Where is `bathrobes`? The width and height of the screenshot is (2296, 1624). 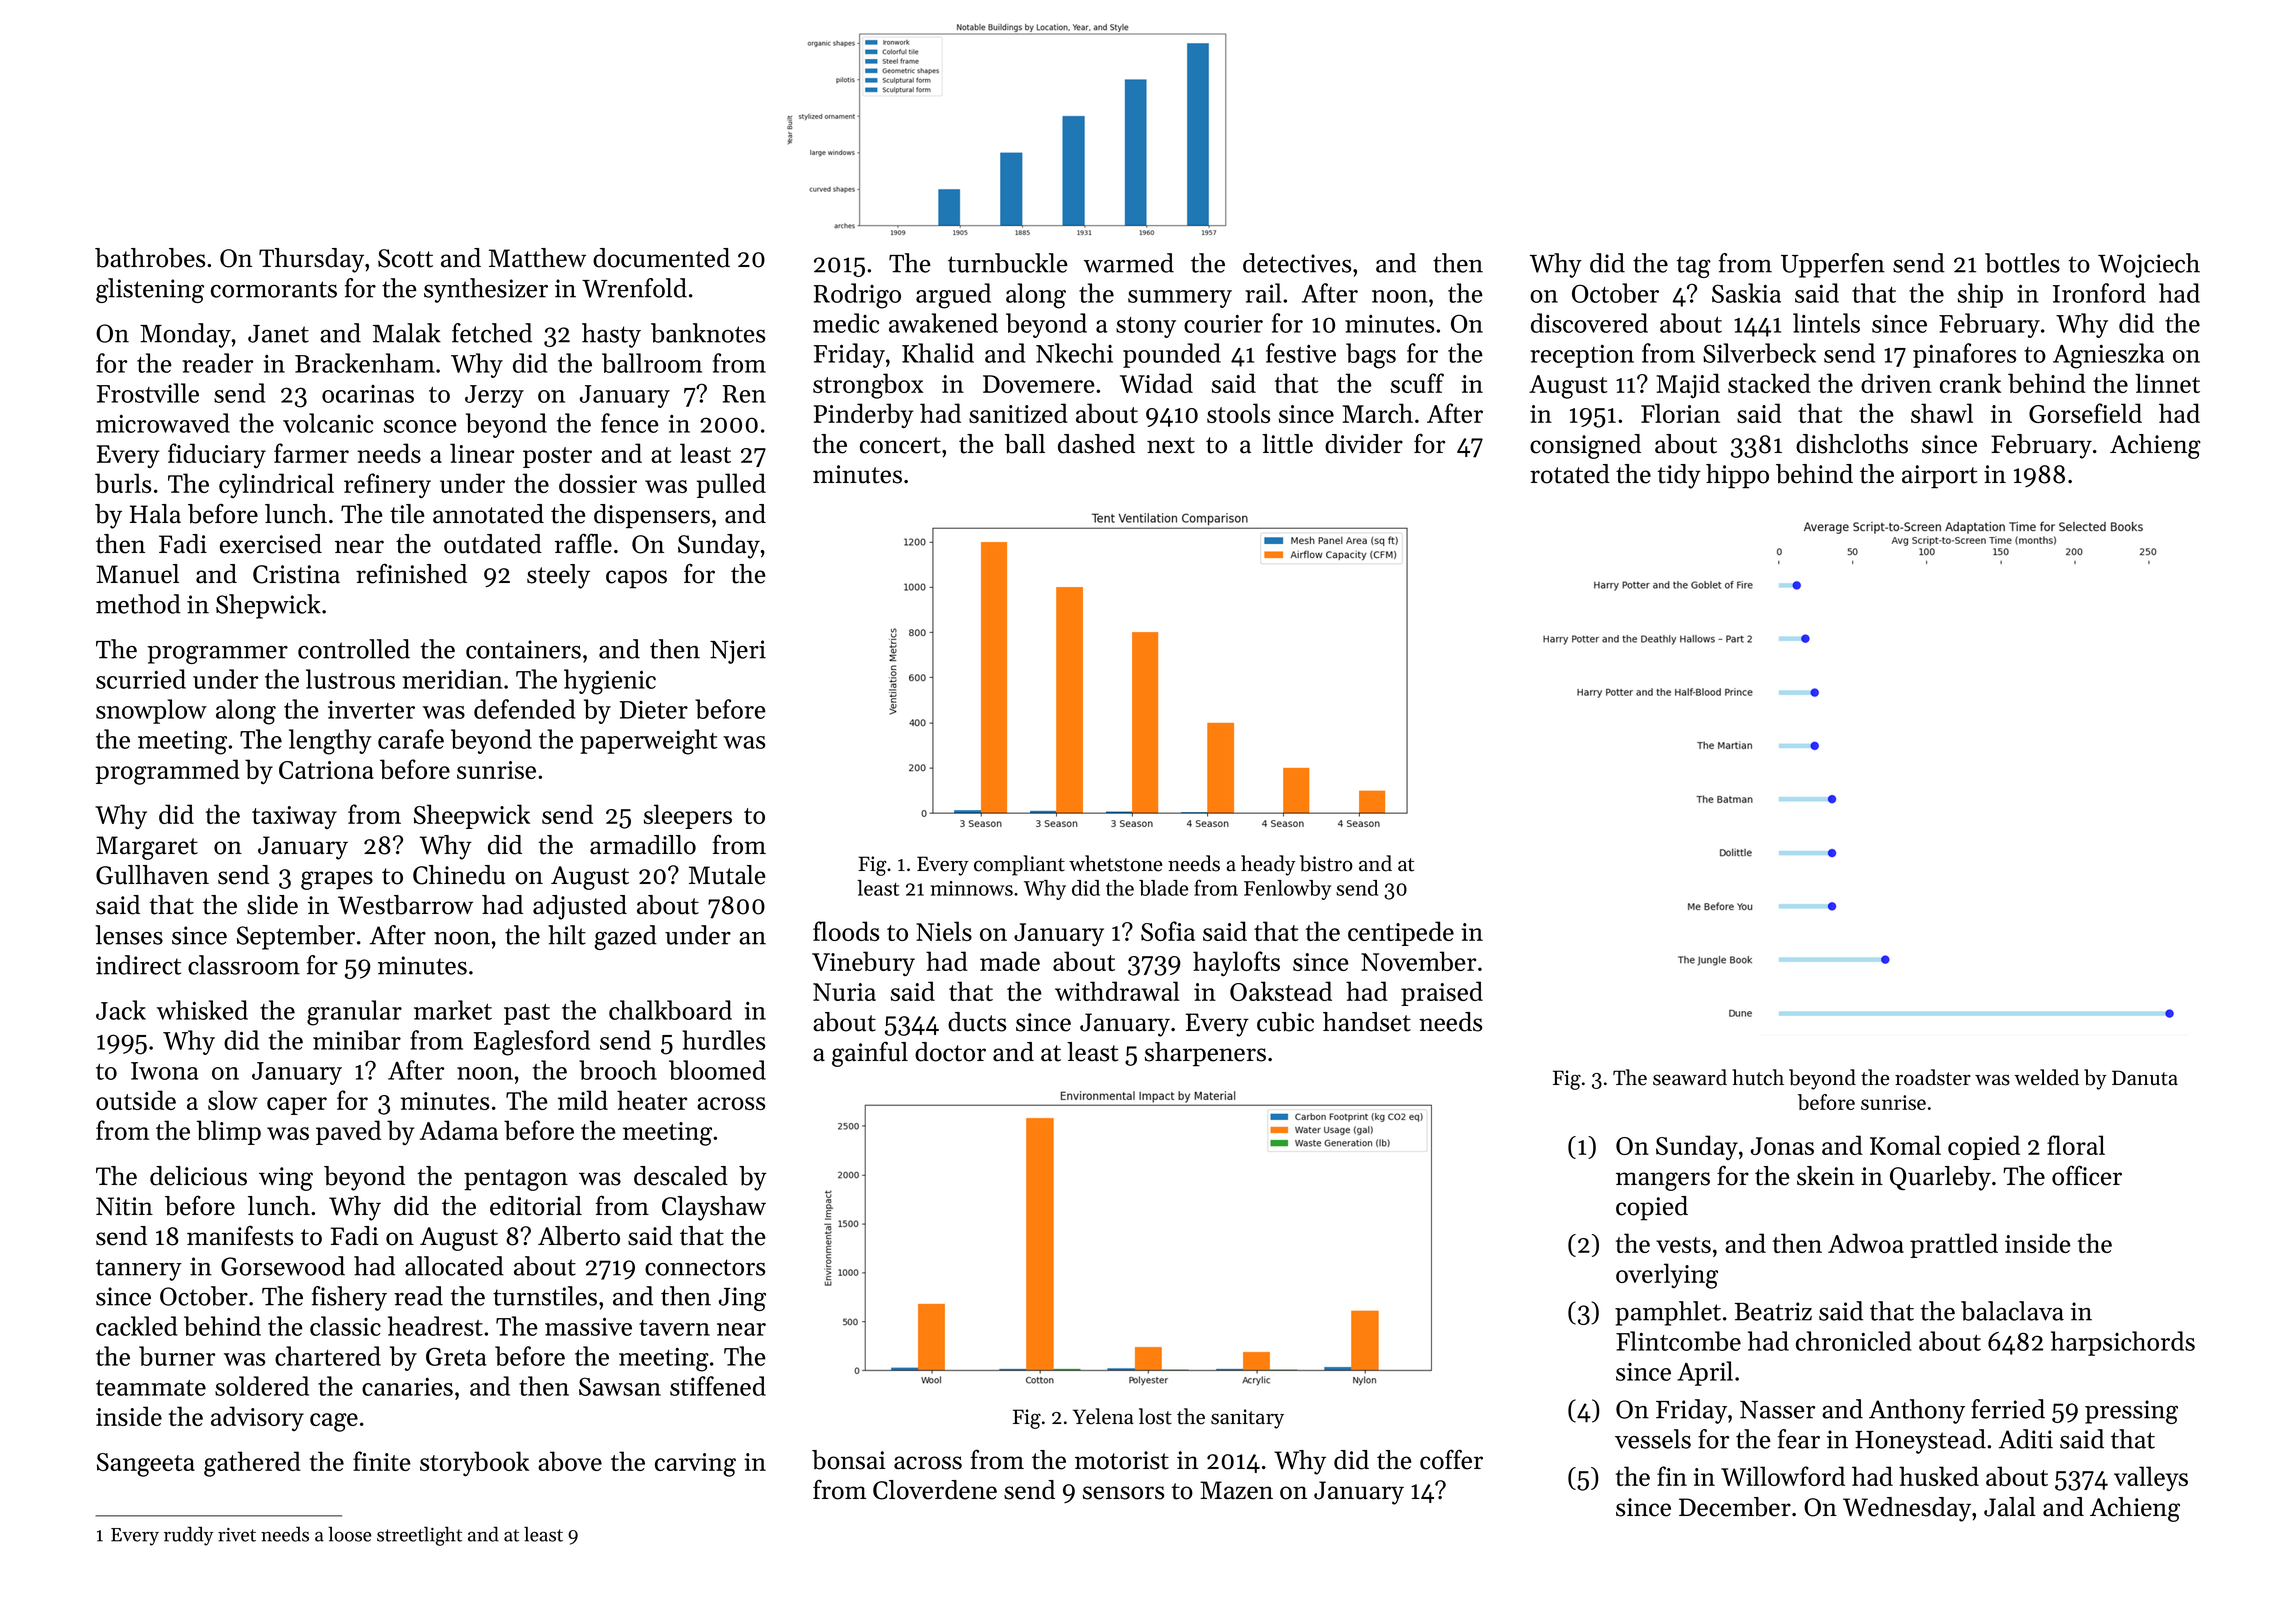
bathrobes is located at coordinates (150, 258).
